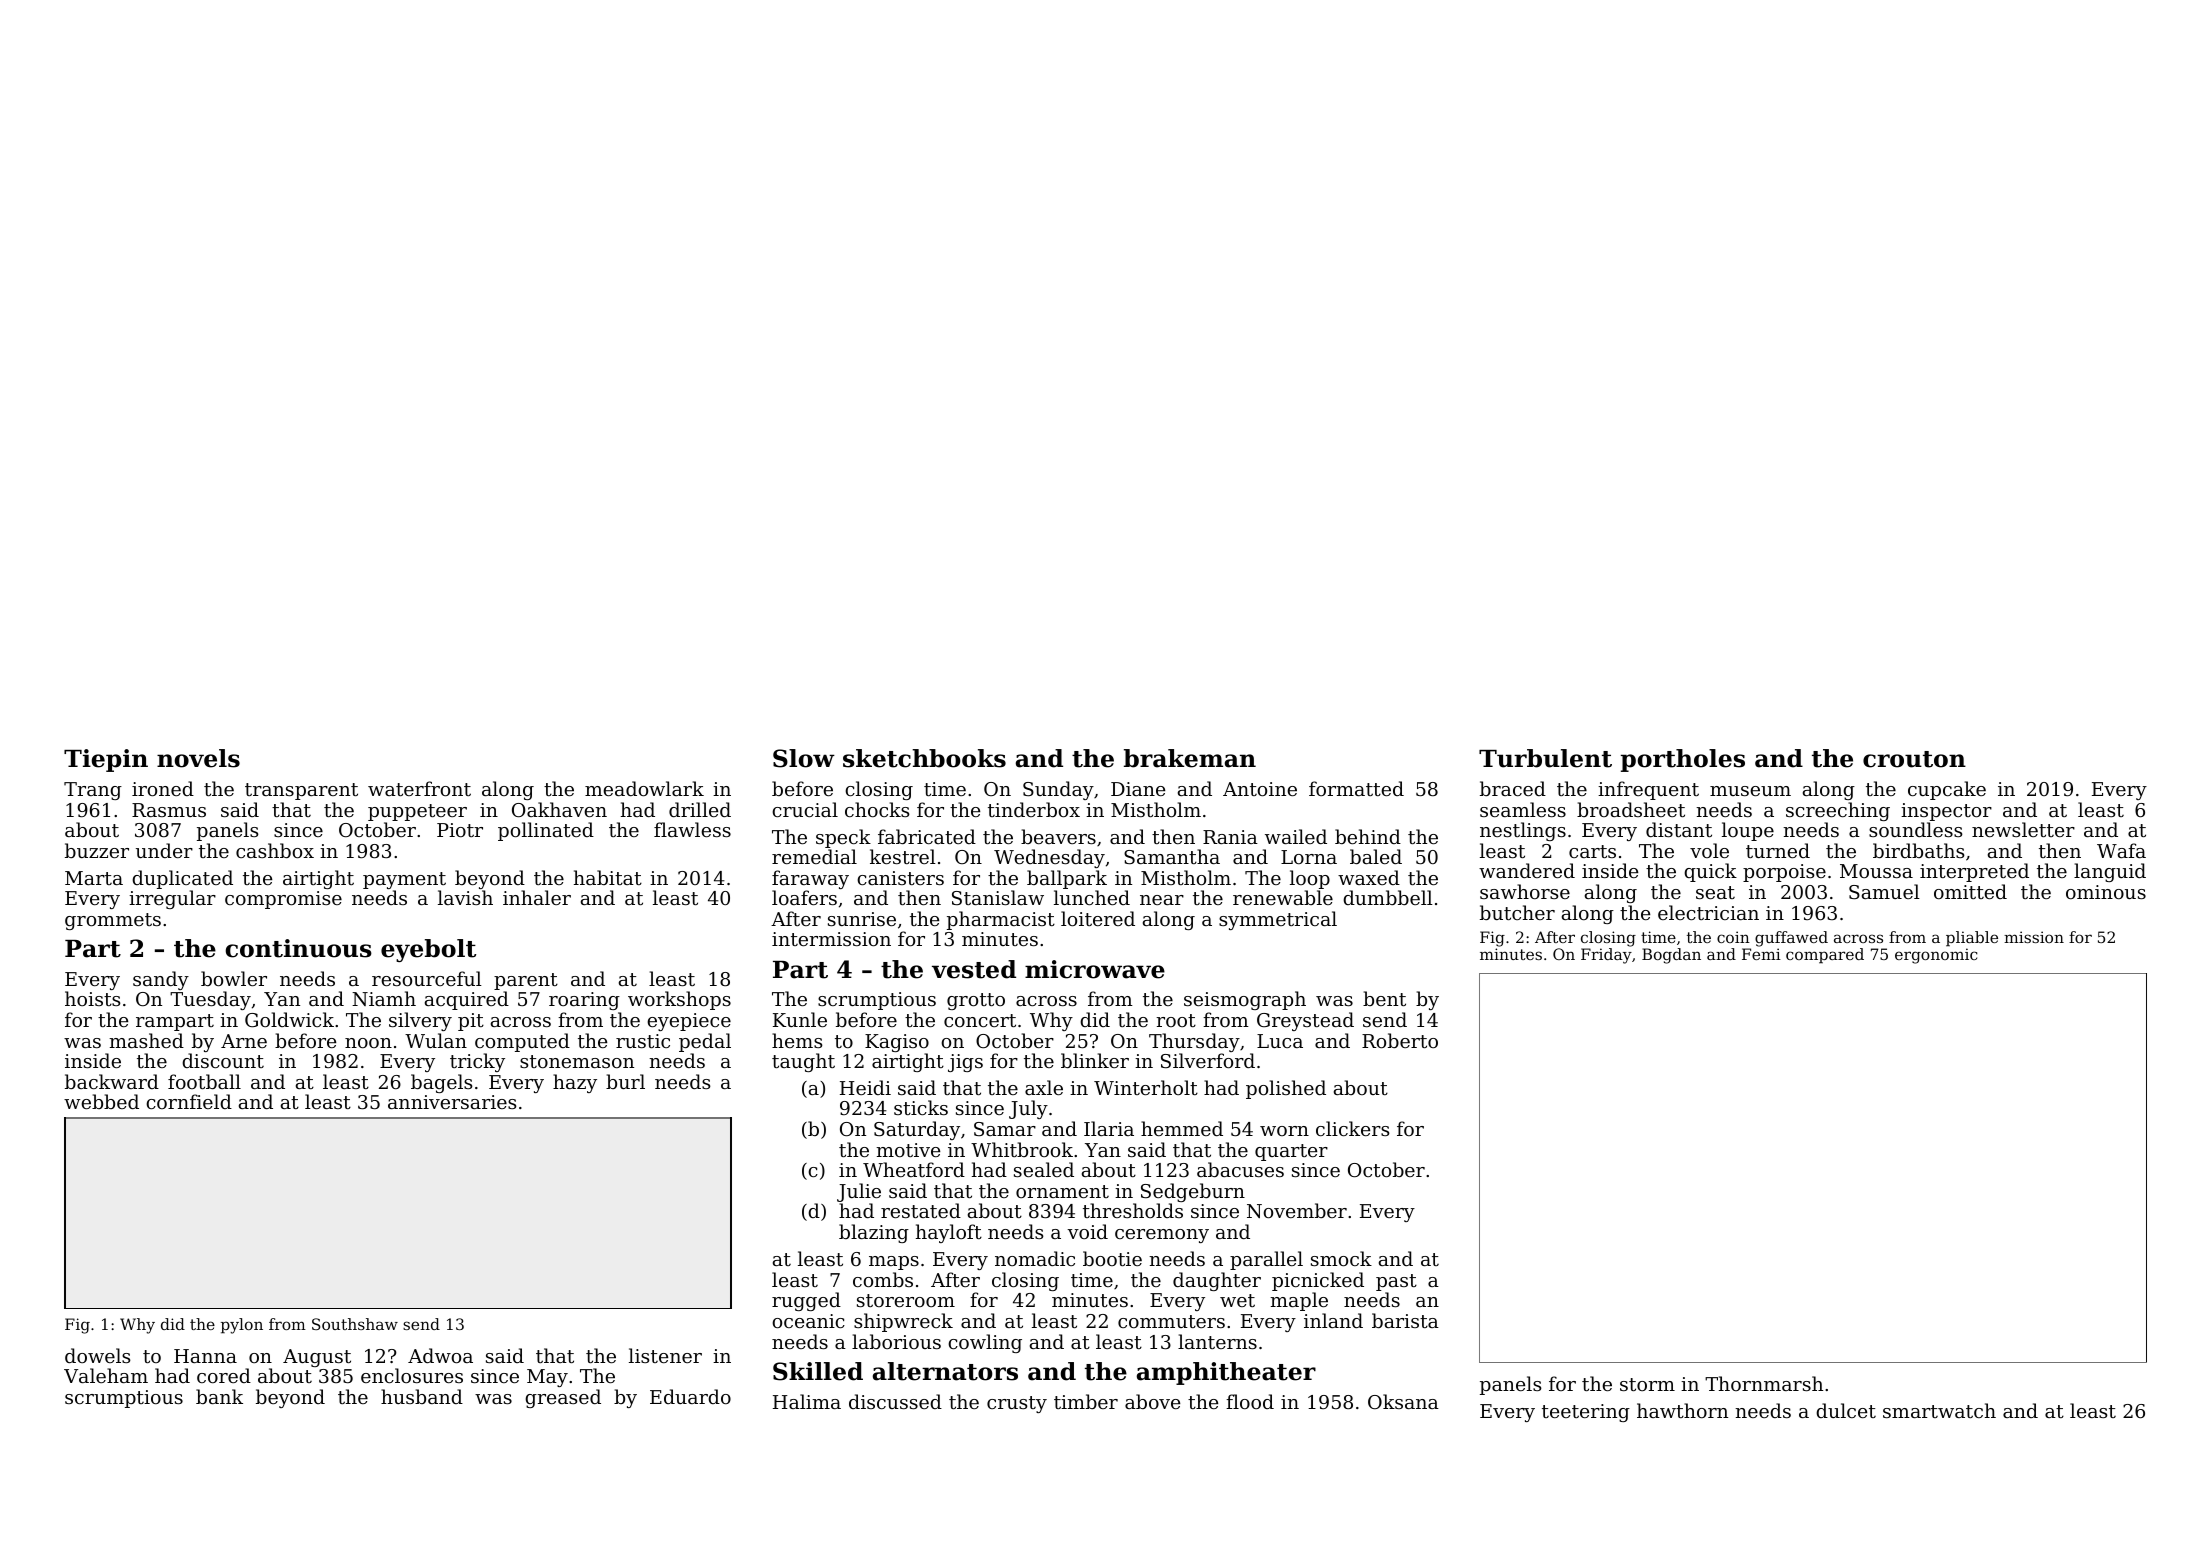  I want to click on eyebolt, so click(428, 950).
